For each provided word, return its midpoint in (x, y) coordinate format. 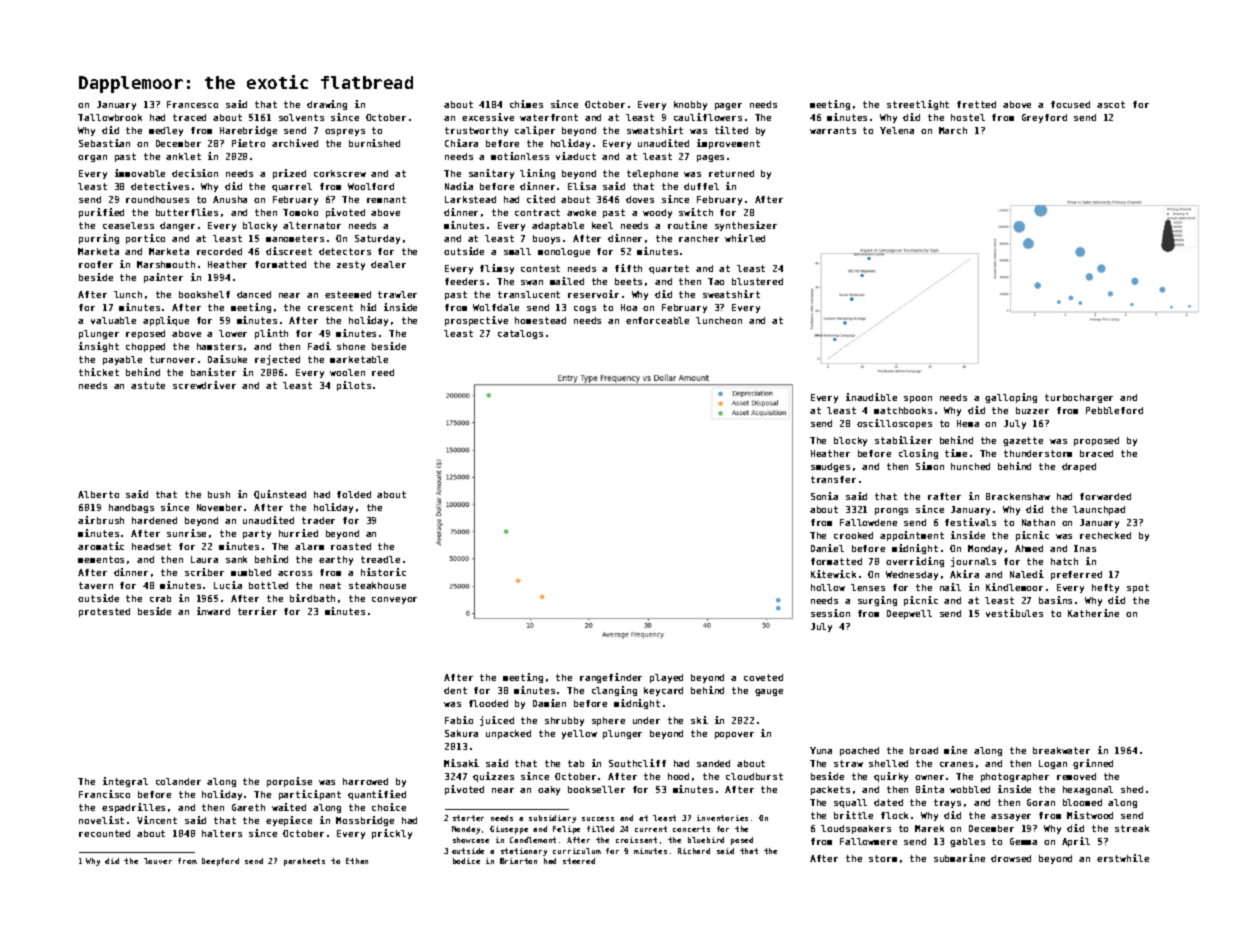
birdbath (312, 598)
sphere (608, 721)
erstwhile (1123, 858)
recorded (219, 251)
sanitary (491, 174)
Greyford (1044, 118)
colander (178, 781)
